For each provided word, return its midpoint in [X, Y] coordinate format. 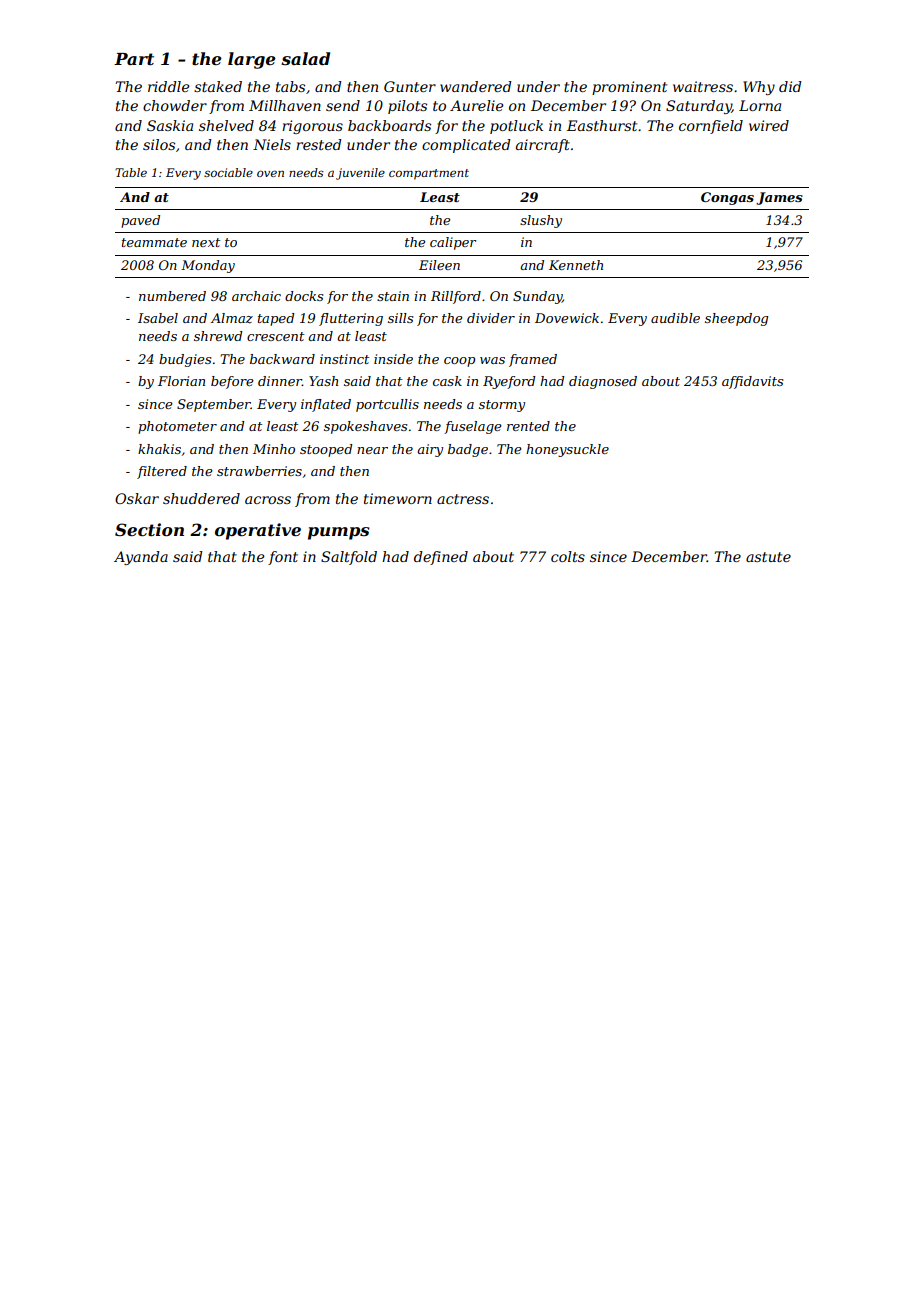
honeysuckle [567, 450]
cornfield [711, 127]
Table [131, 172]
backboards [389, 125]
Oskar [137, 498]
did [790, 86]
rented [528, 426]
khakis [159, 449]
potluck [516, 127]
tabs [290, 86]
